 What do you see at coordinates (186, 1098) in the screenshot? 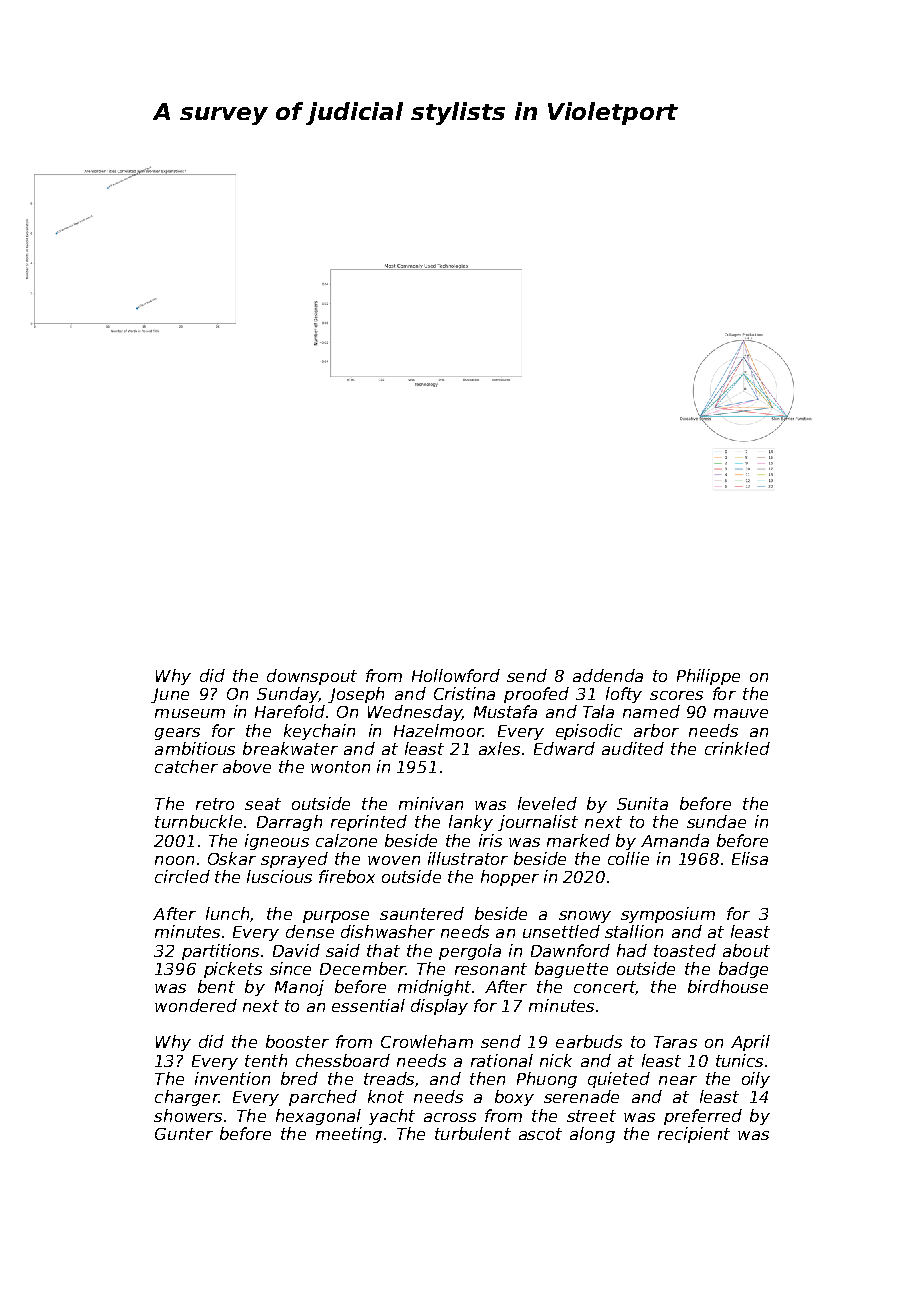
I see `charger` at bounding box center [186, 1098].
